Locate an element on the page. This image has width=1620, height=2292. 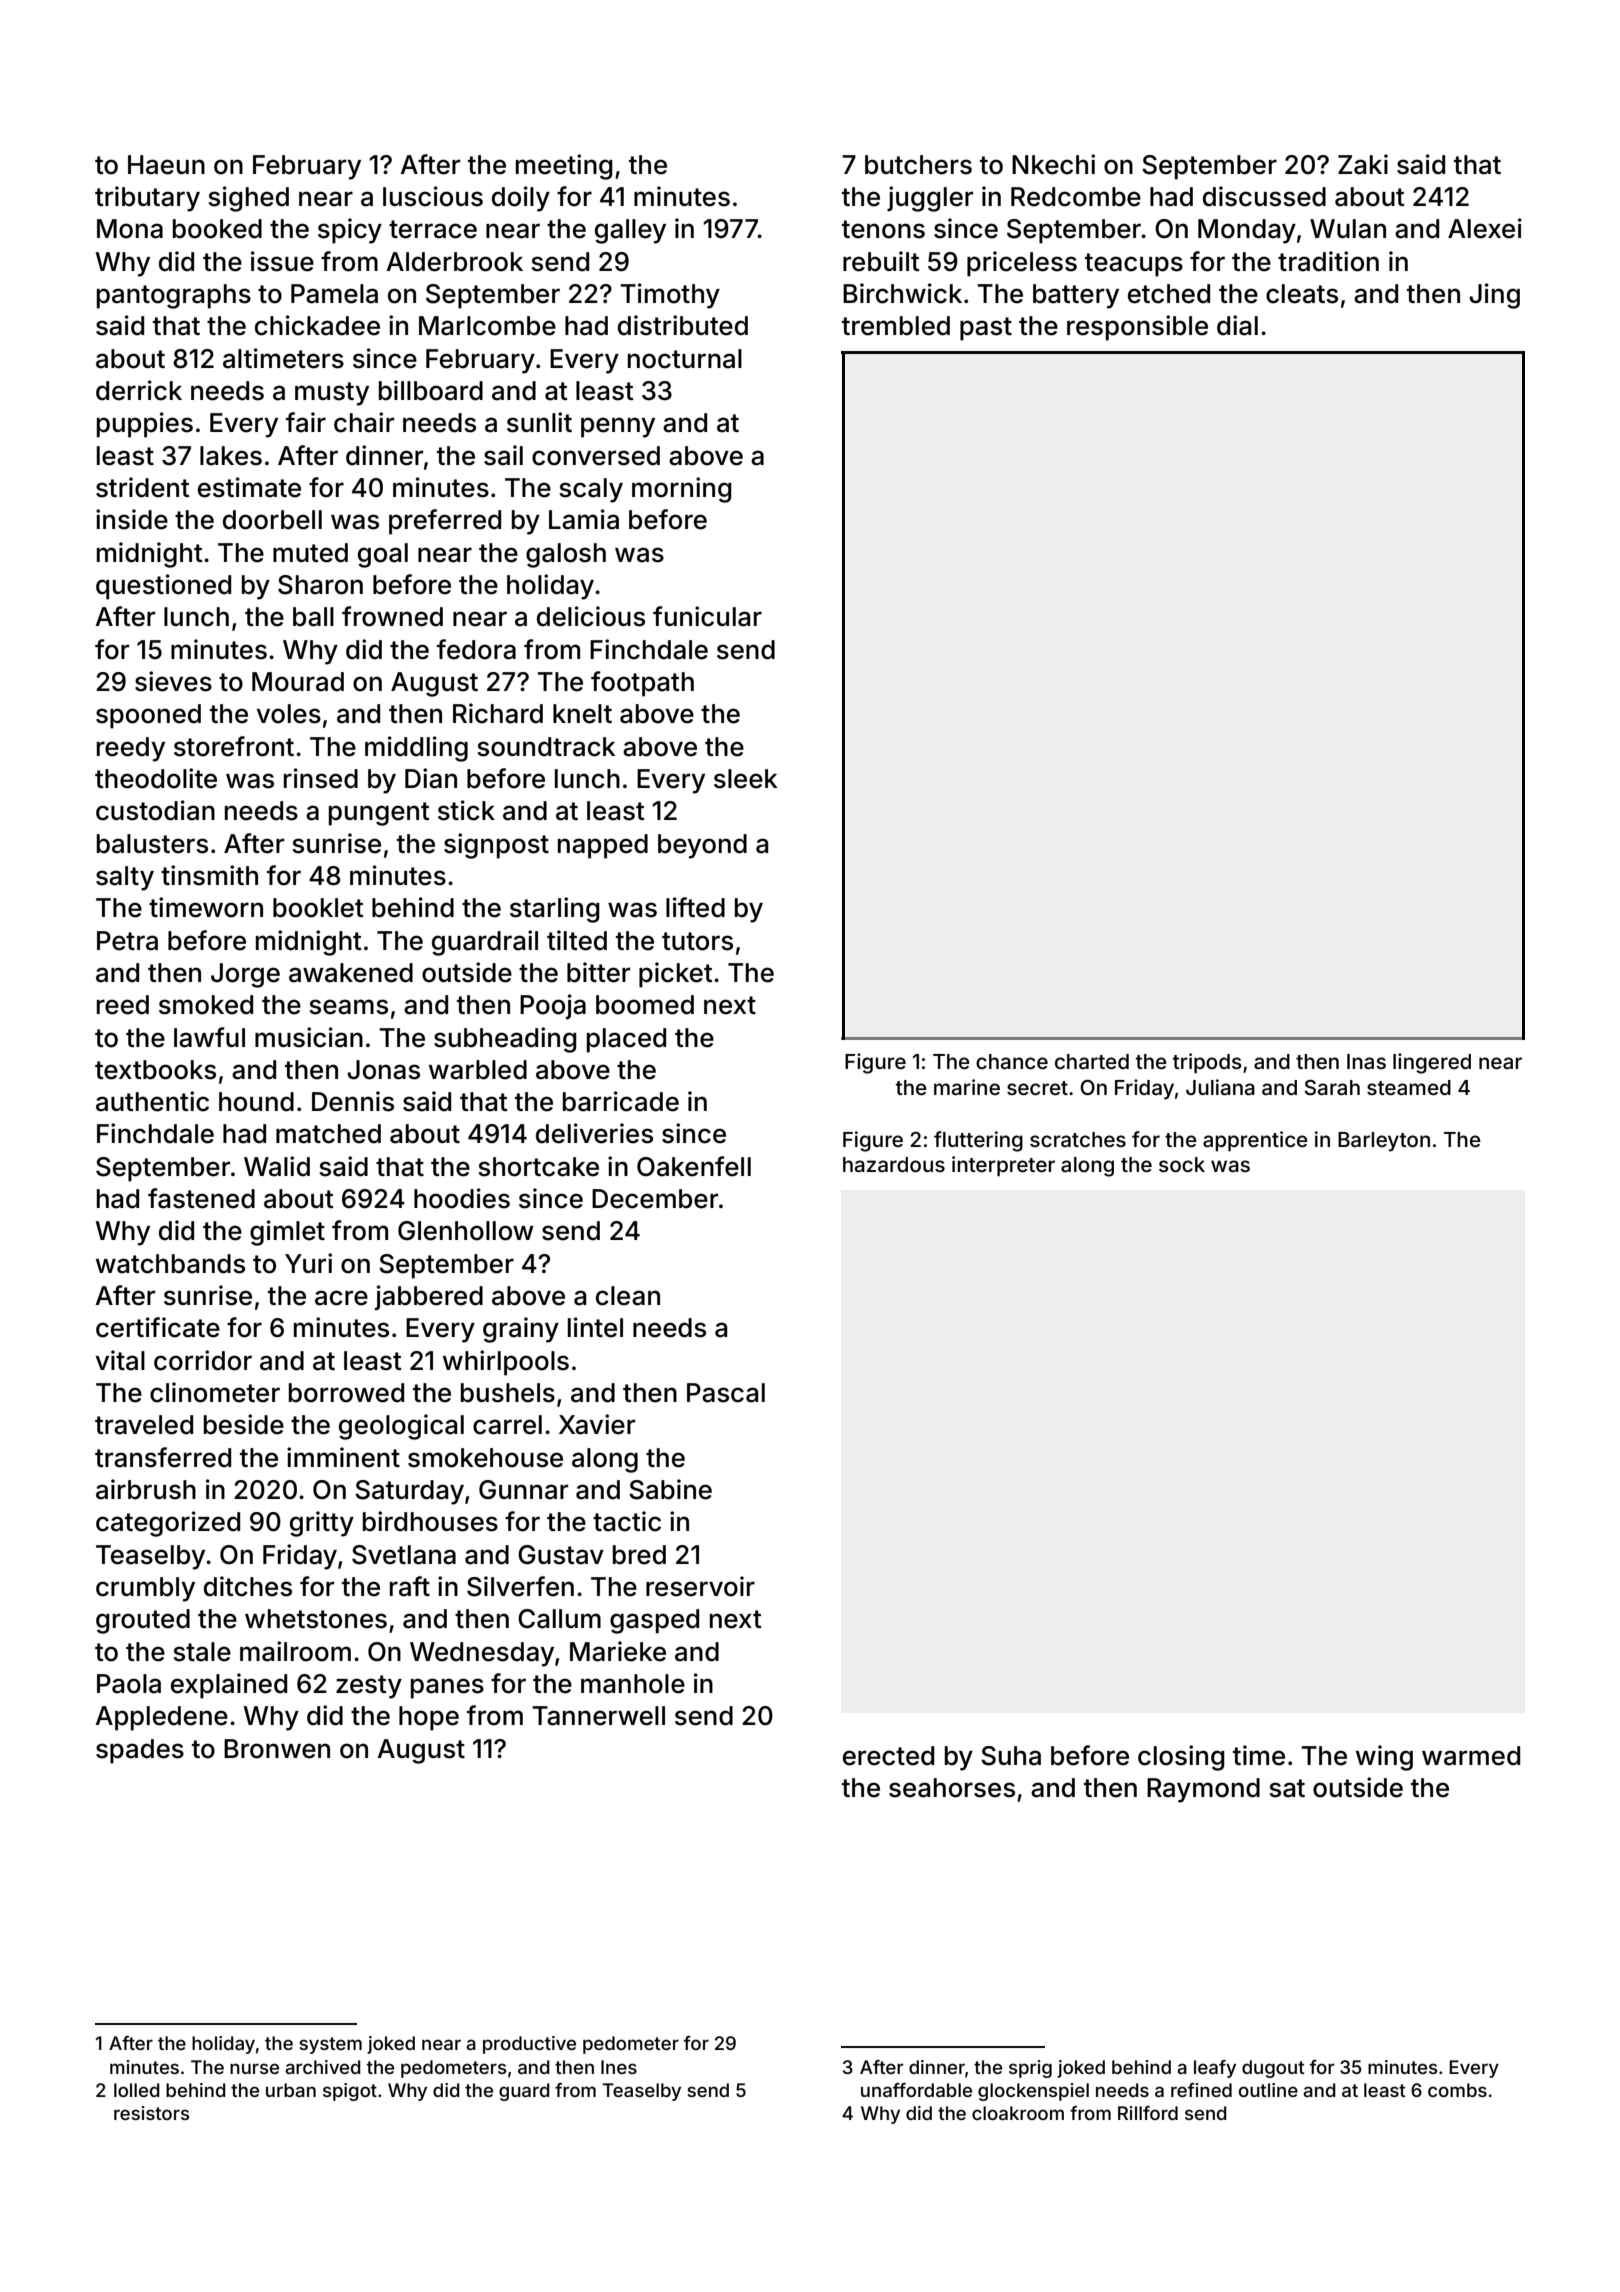
hazardous is located at coordinates (894, 1164).
